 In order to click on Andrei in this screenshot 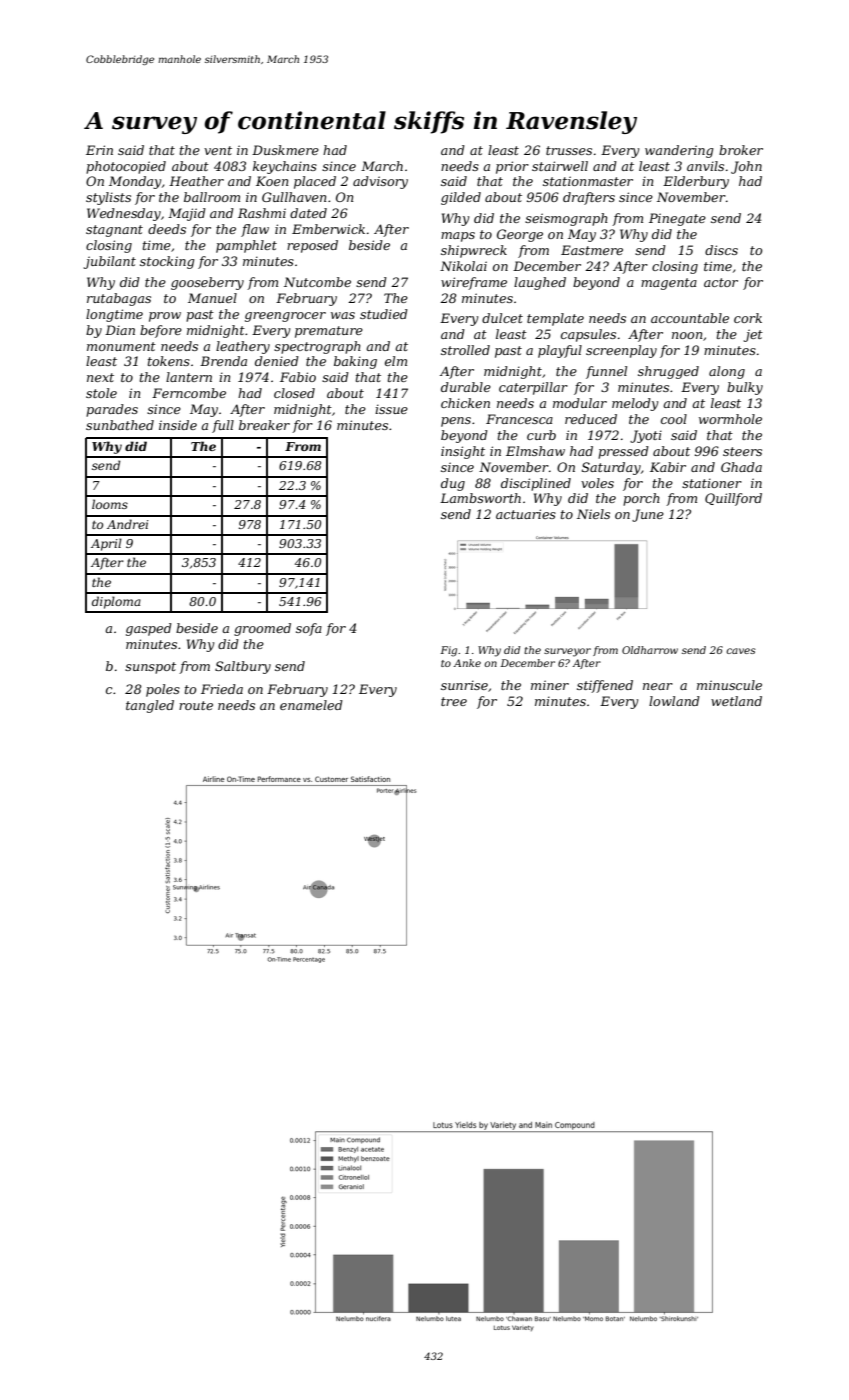, I will do `click(128, 524)`.
